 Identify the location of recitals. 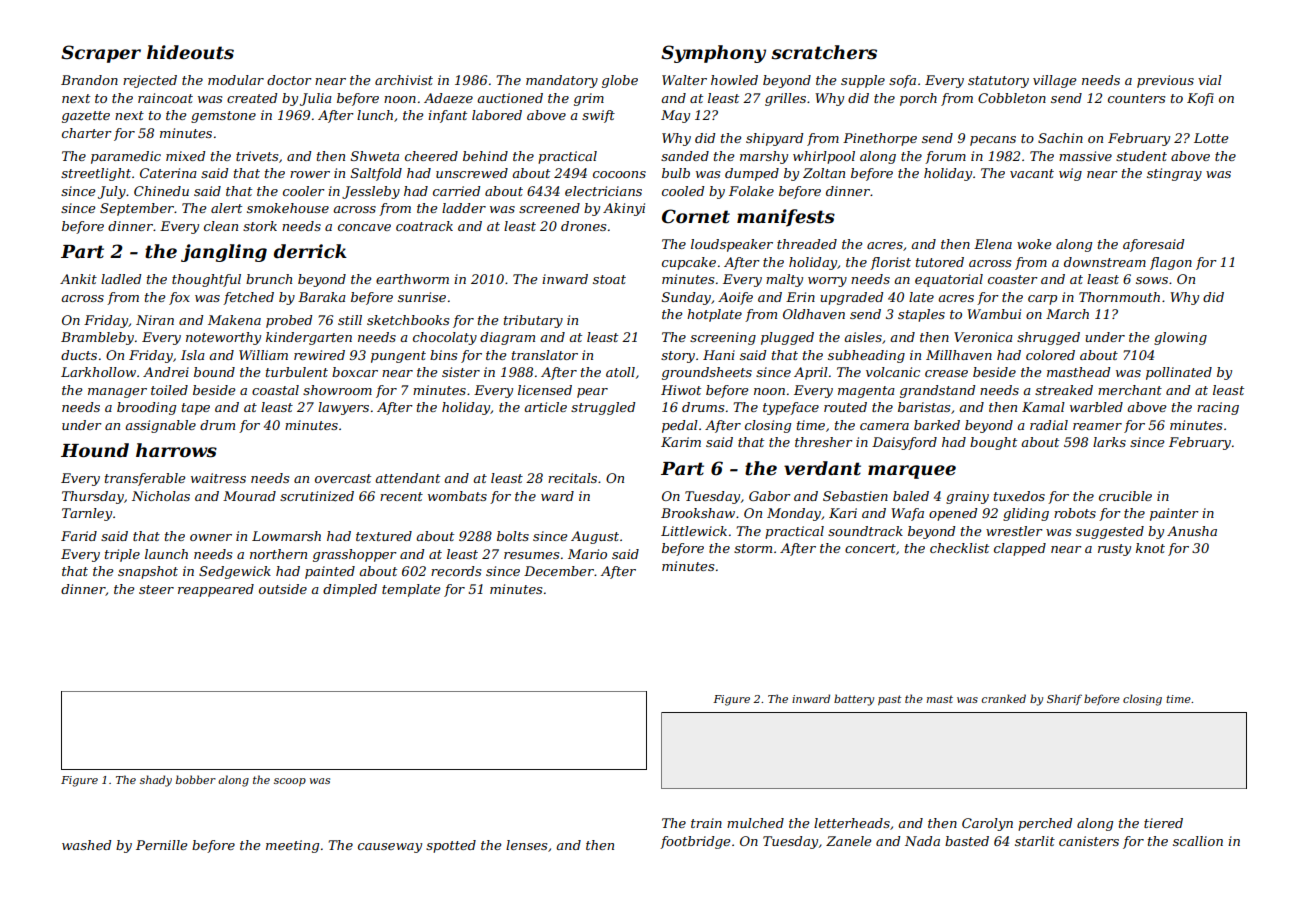
(572, 478).
